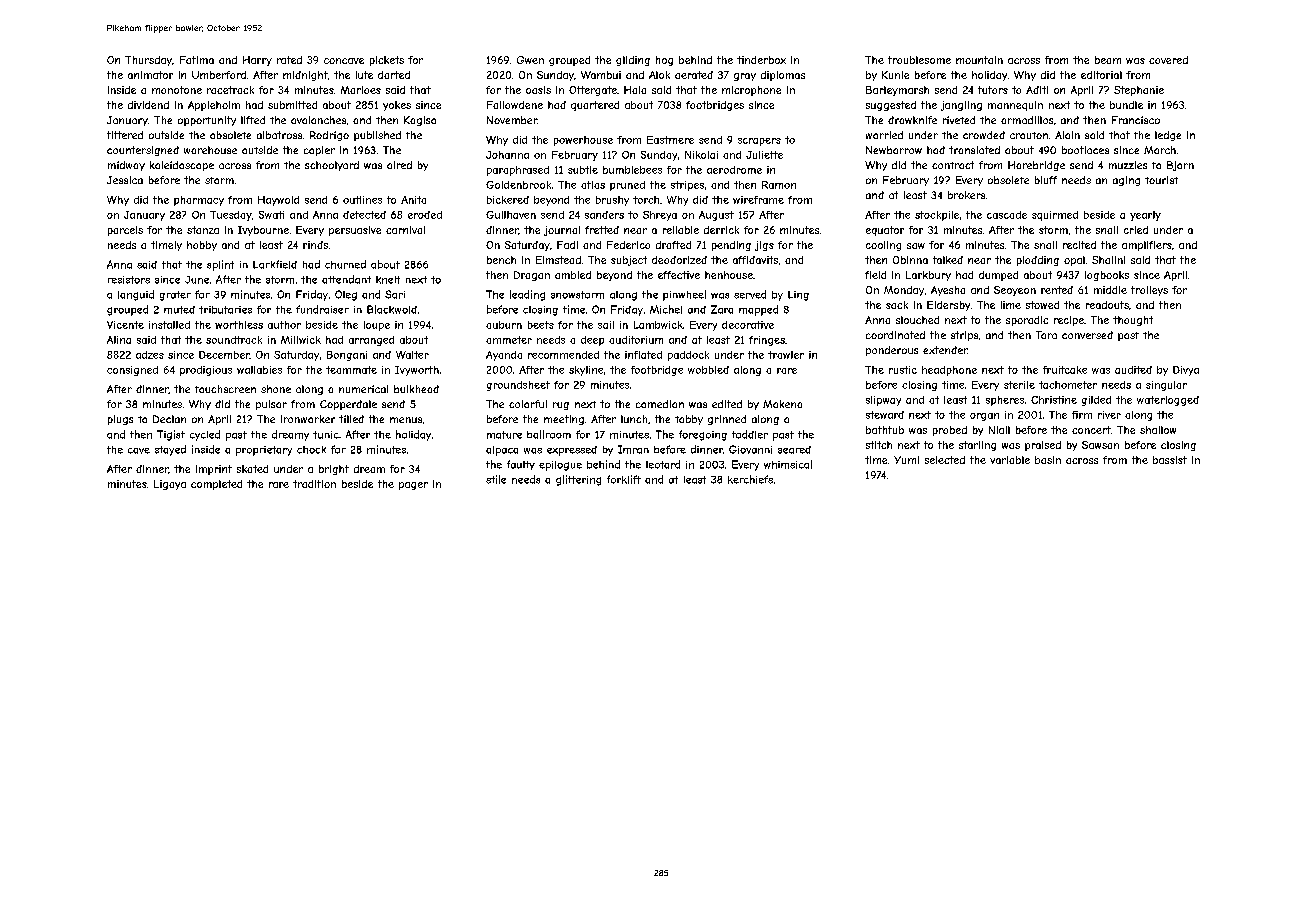 This document has width=1308, height=924. I want to click on Marloes, so click(361, 90).
